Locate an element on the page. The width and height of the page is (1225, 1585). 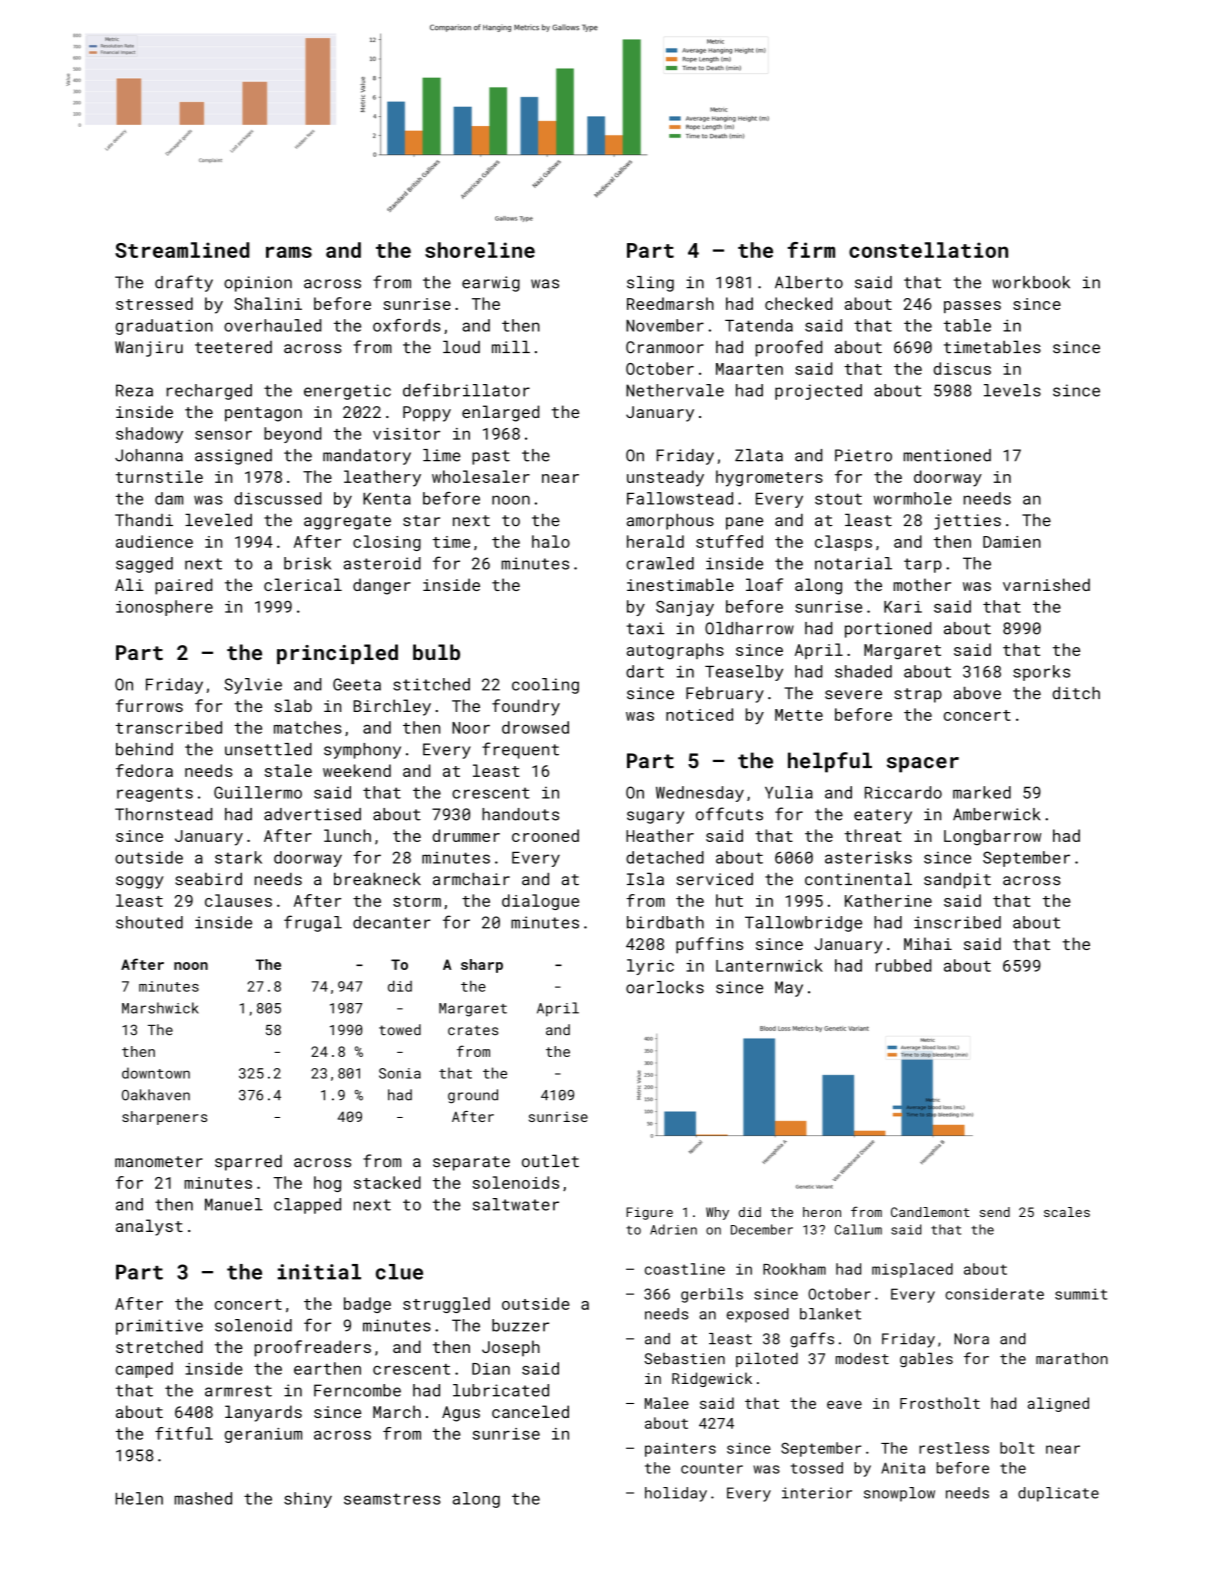
constellation is located at coordinates (928, 250).
